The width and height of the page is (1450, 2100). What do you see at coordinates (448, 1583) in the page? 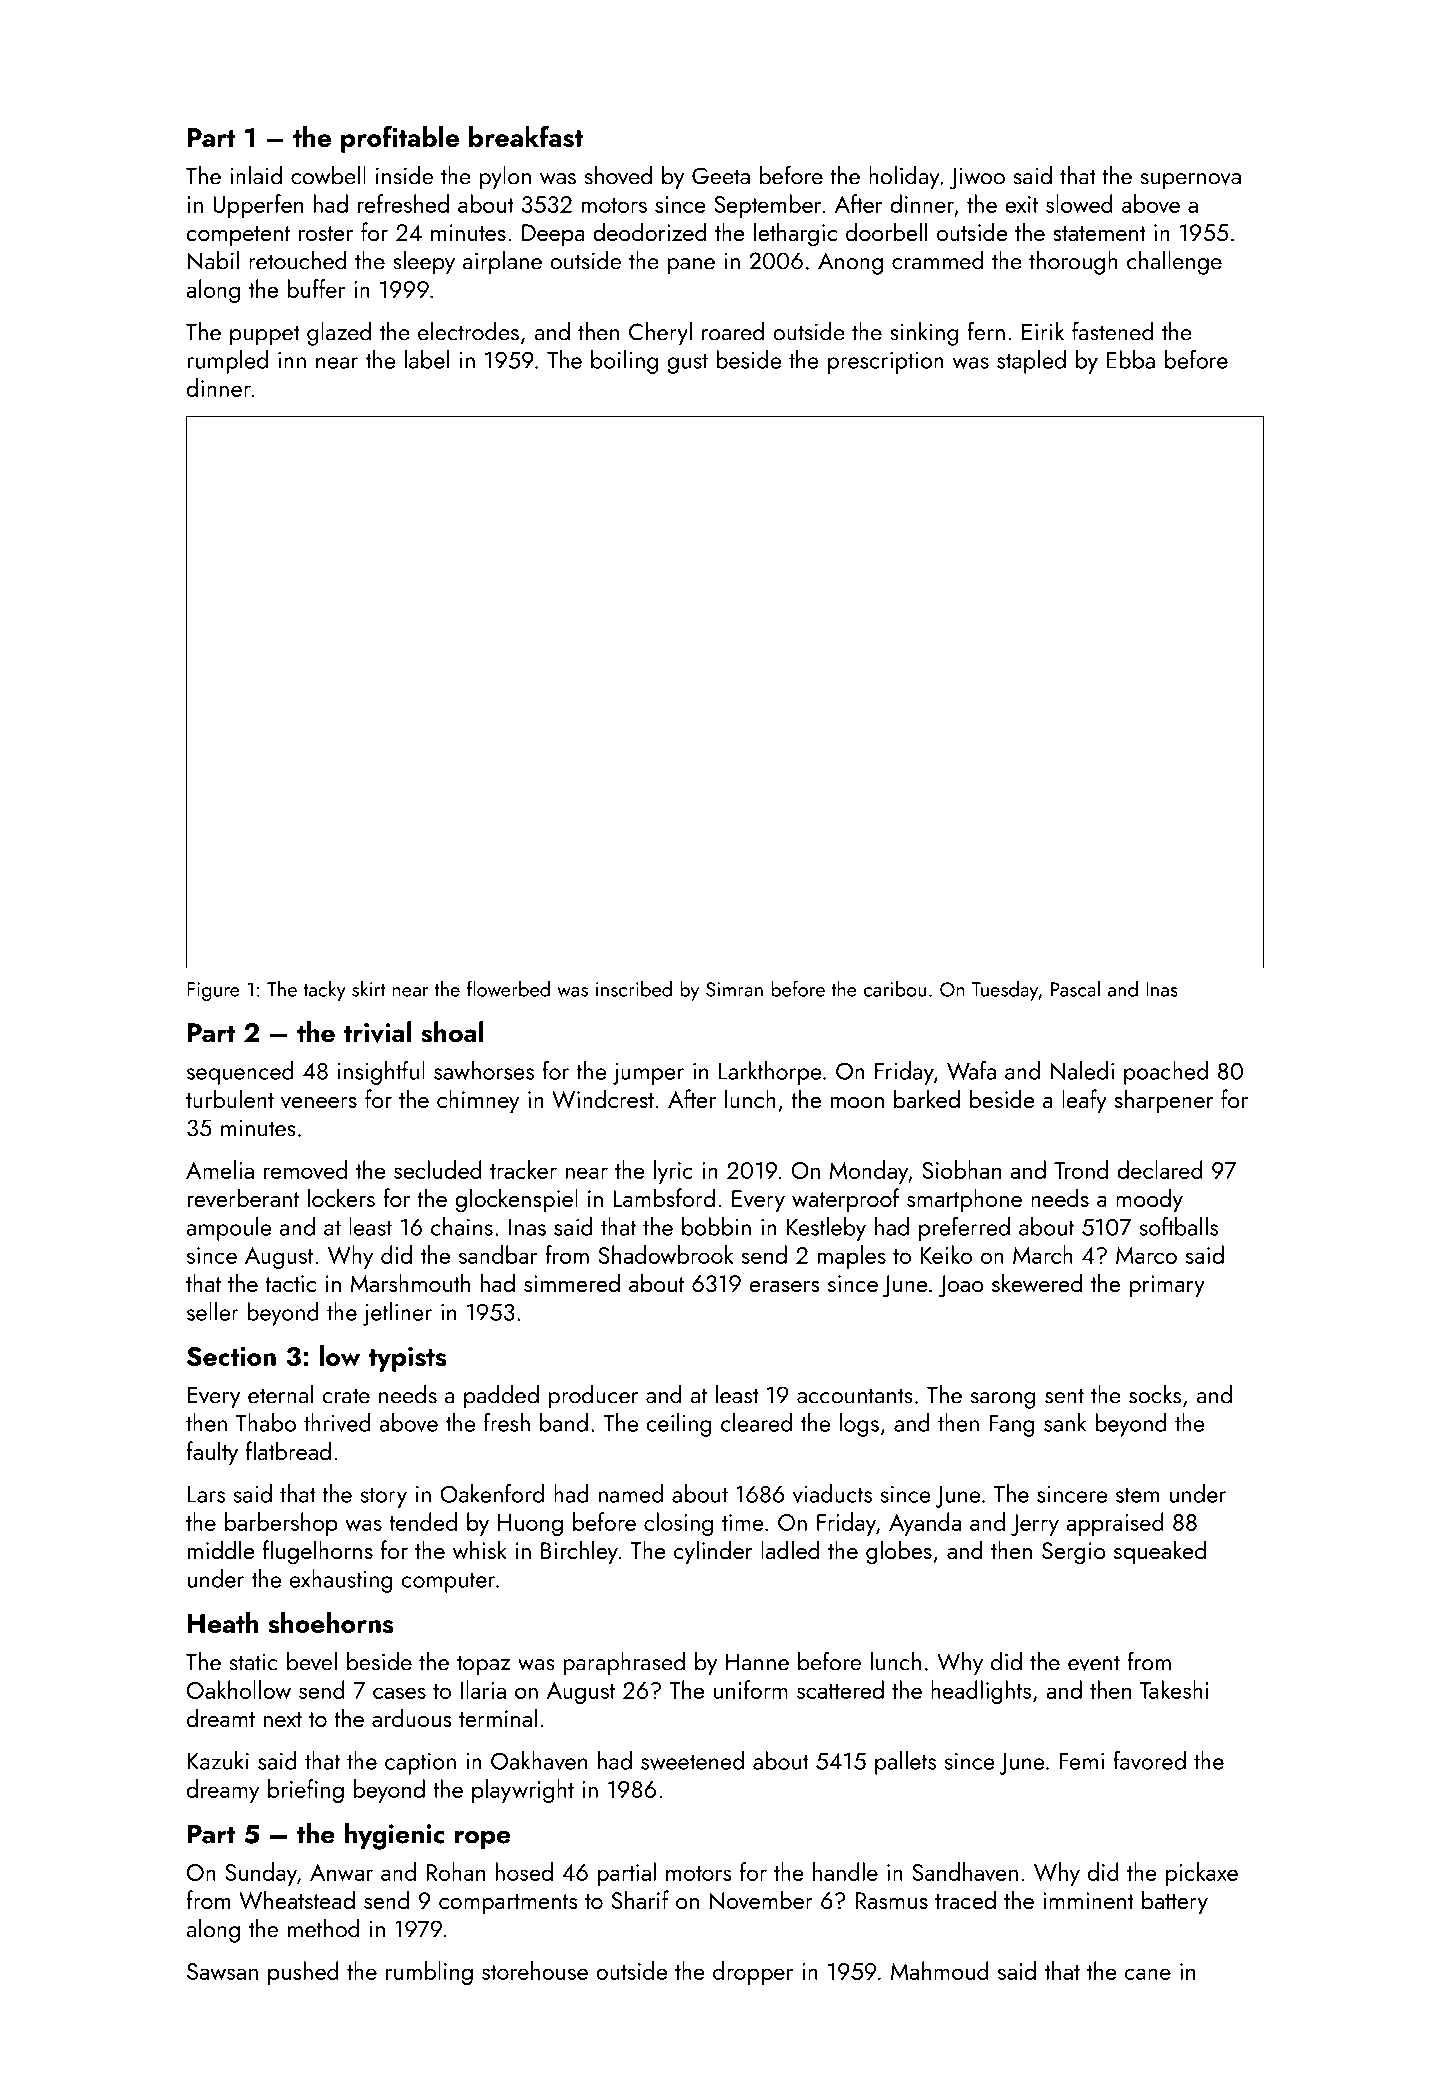
I see `computer` at bounding box center [448, 1583].
